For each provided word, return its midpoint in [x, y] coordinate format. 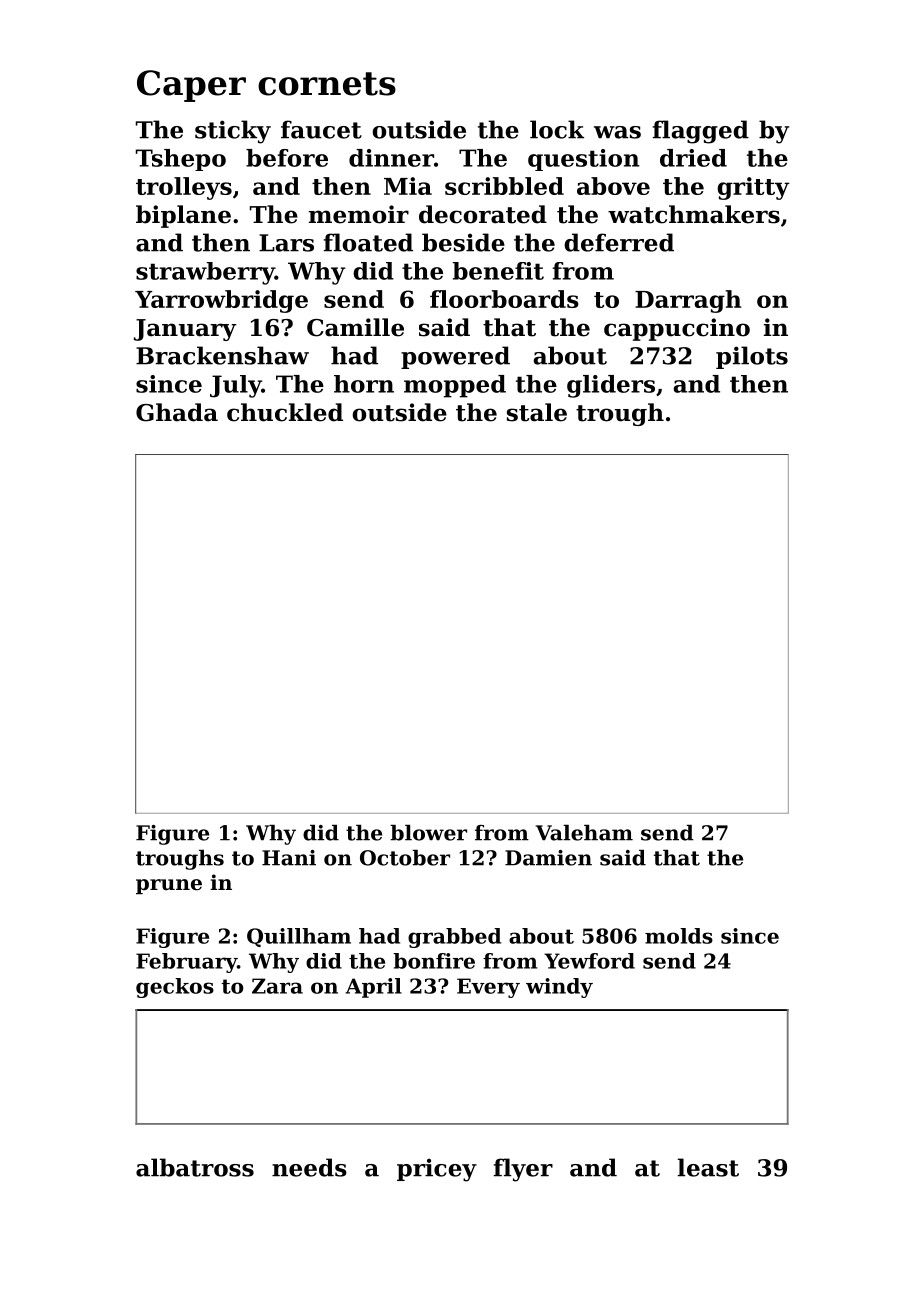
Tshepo [181, 160]
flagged [701, 132]
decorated [483, 214]
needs [309, 1167]
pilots [752, 357]
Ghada [177, 412]
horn [364, 384]
